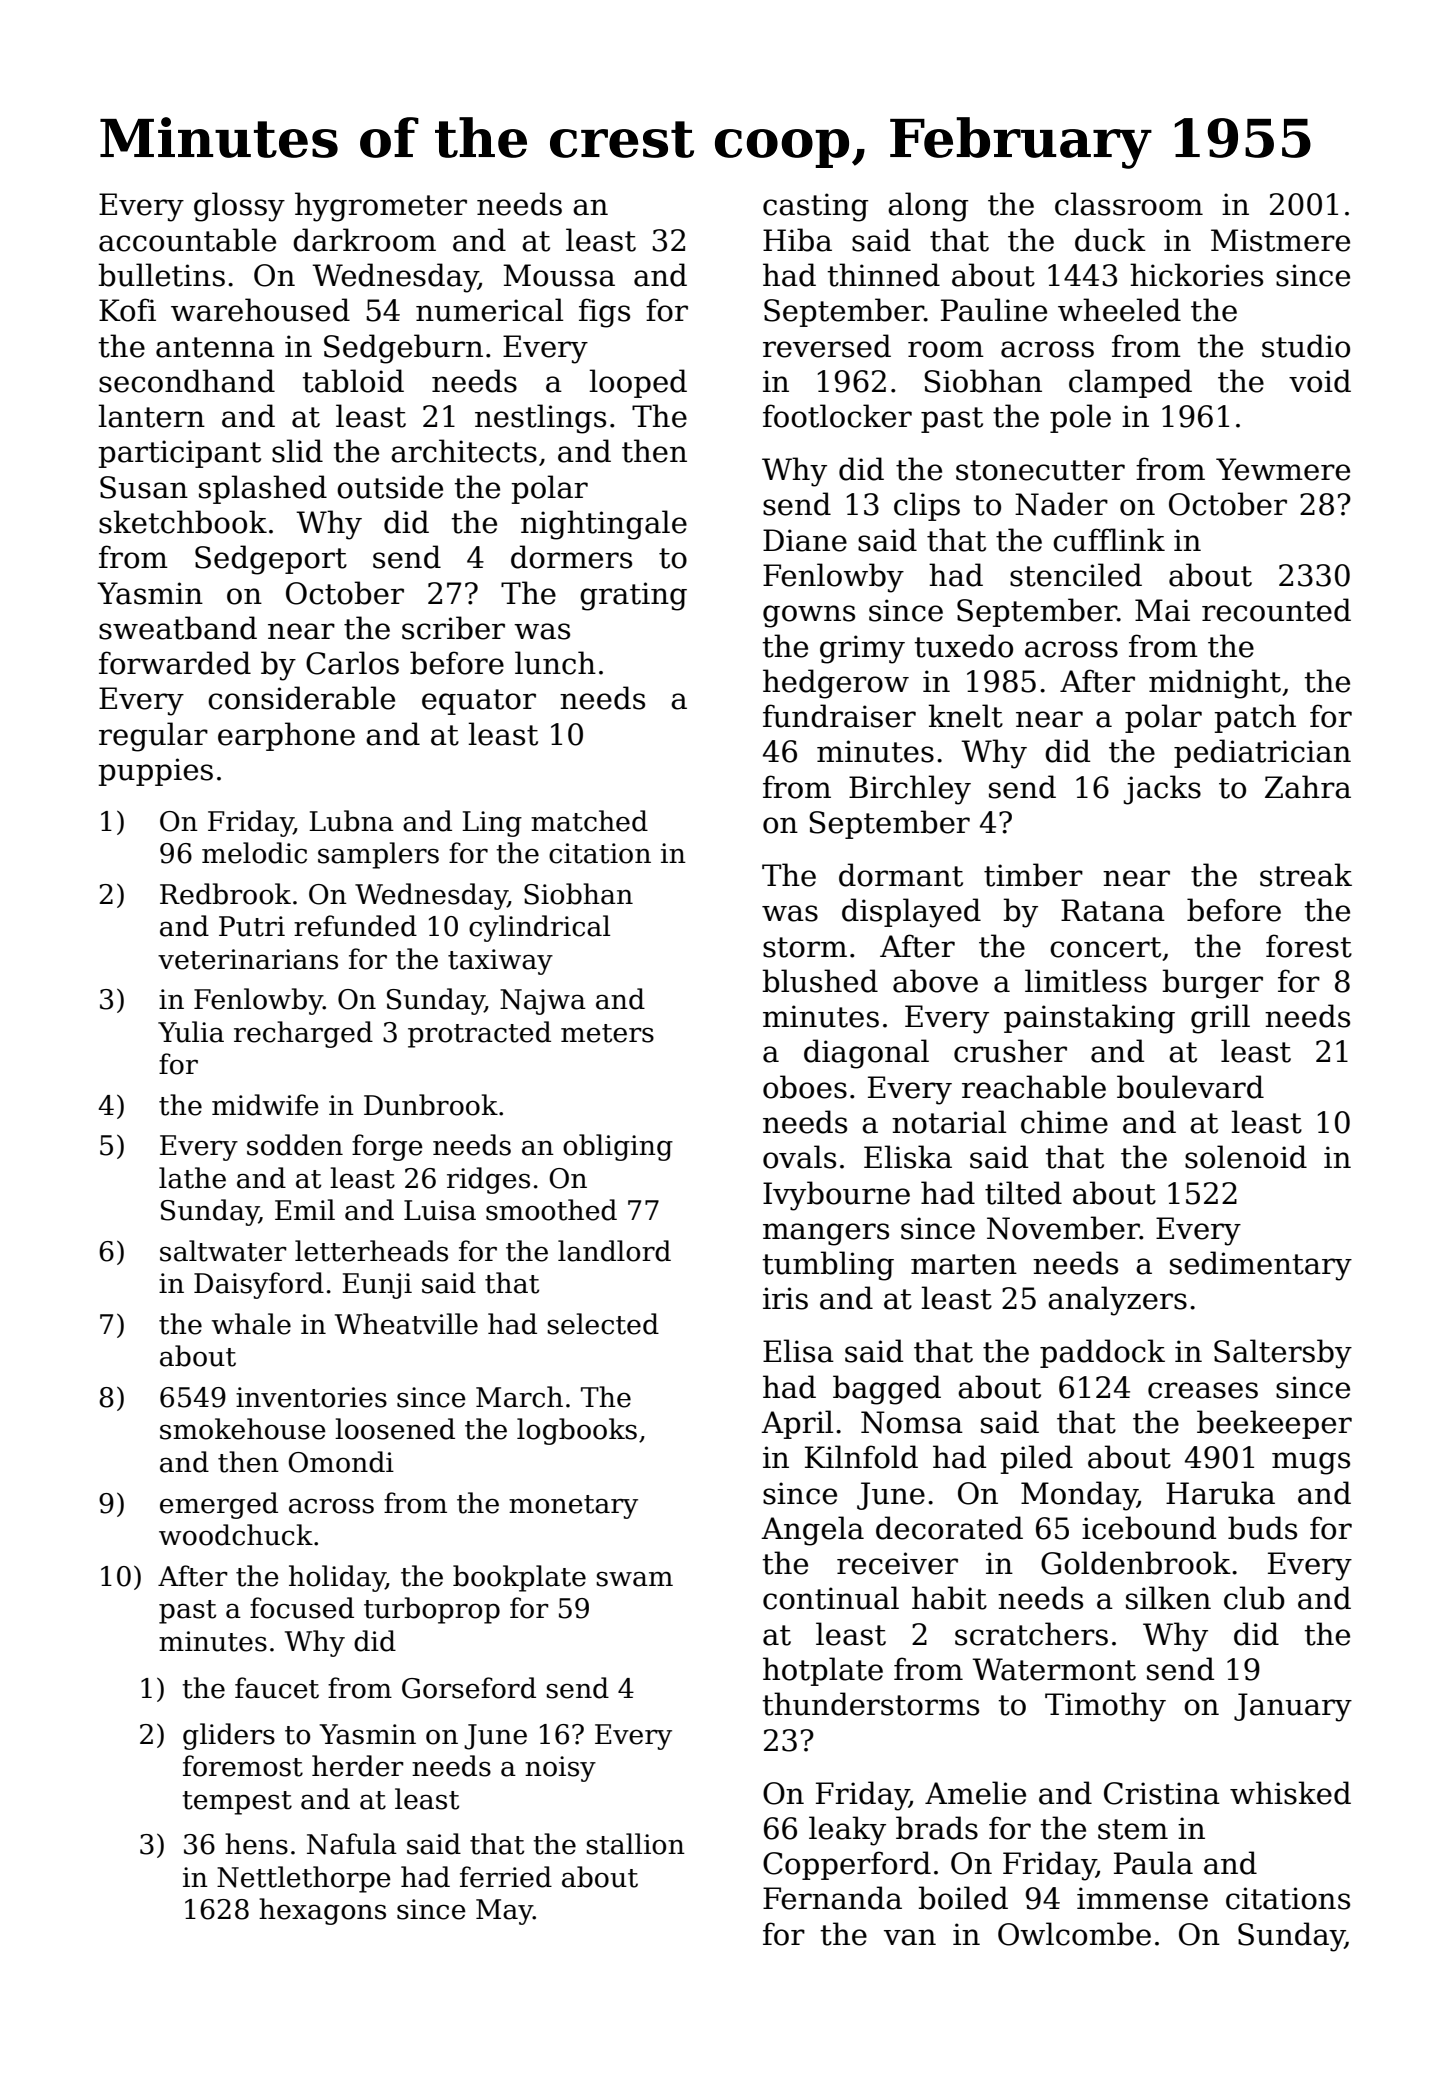  I want to click on glossy, so click(239, 207).
